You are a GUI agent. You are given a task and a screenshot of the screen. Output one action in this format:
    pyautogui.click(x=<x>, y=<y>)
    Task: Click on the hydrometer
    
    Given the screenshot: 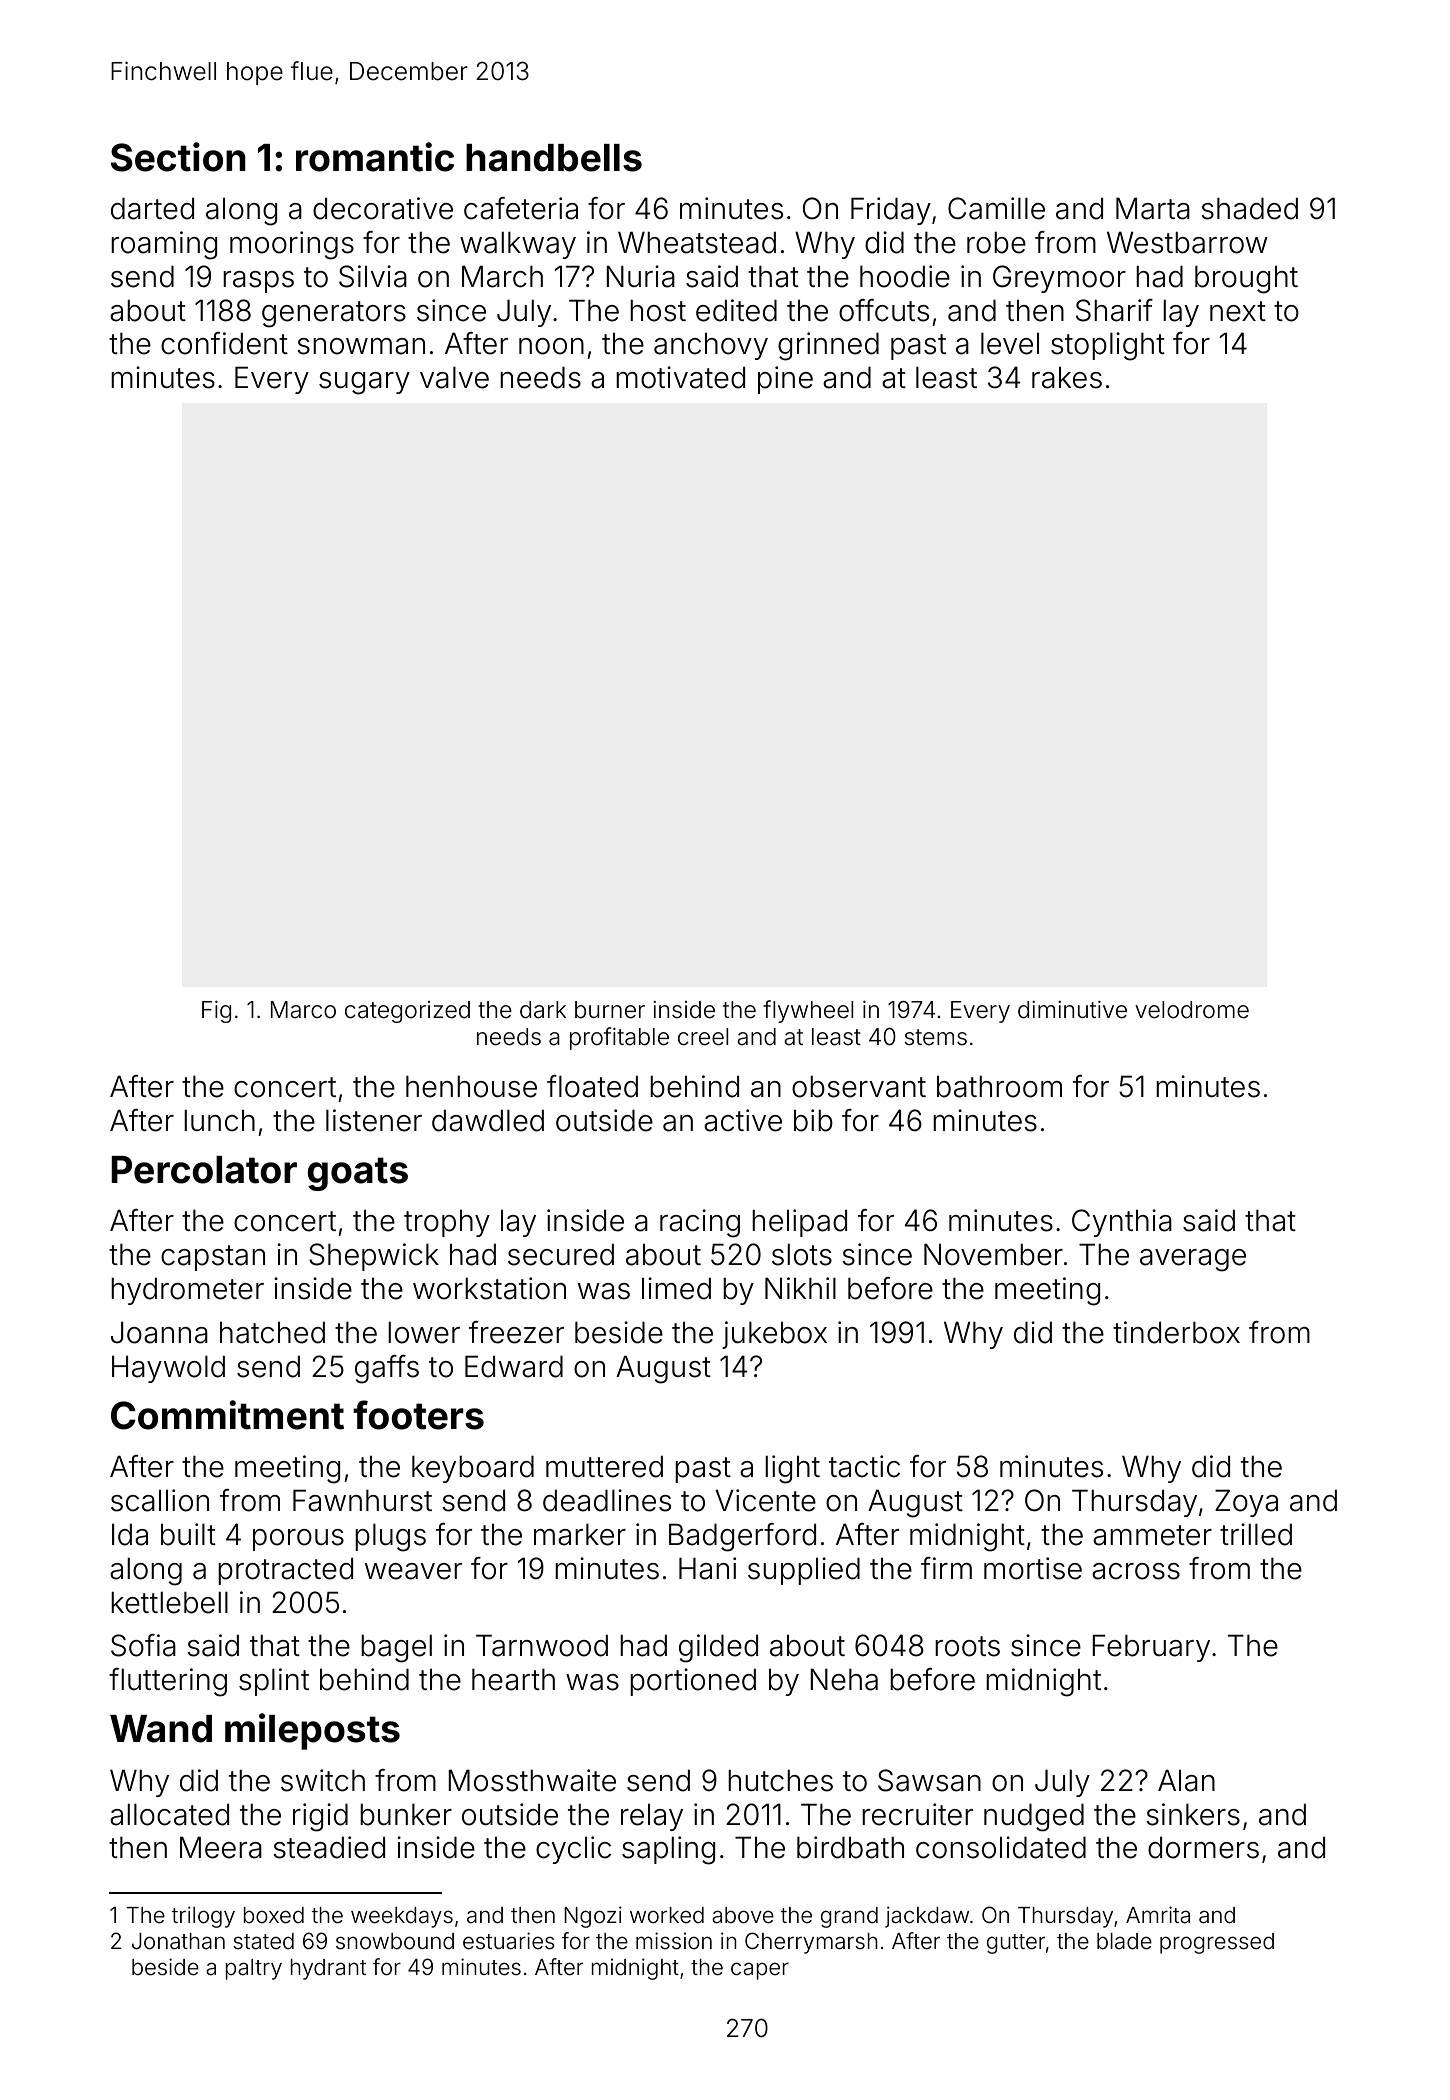 What is the action you would take?
    pyautogui.click(x=187, y=1291)
